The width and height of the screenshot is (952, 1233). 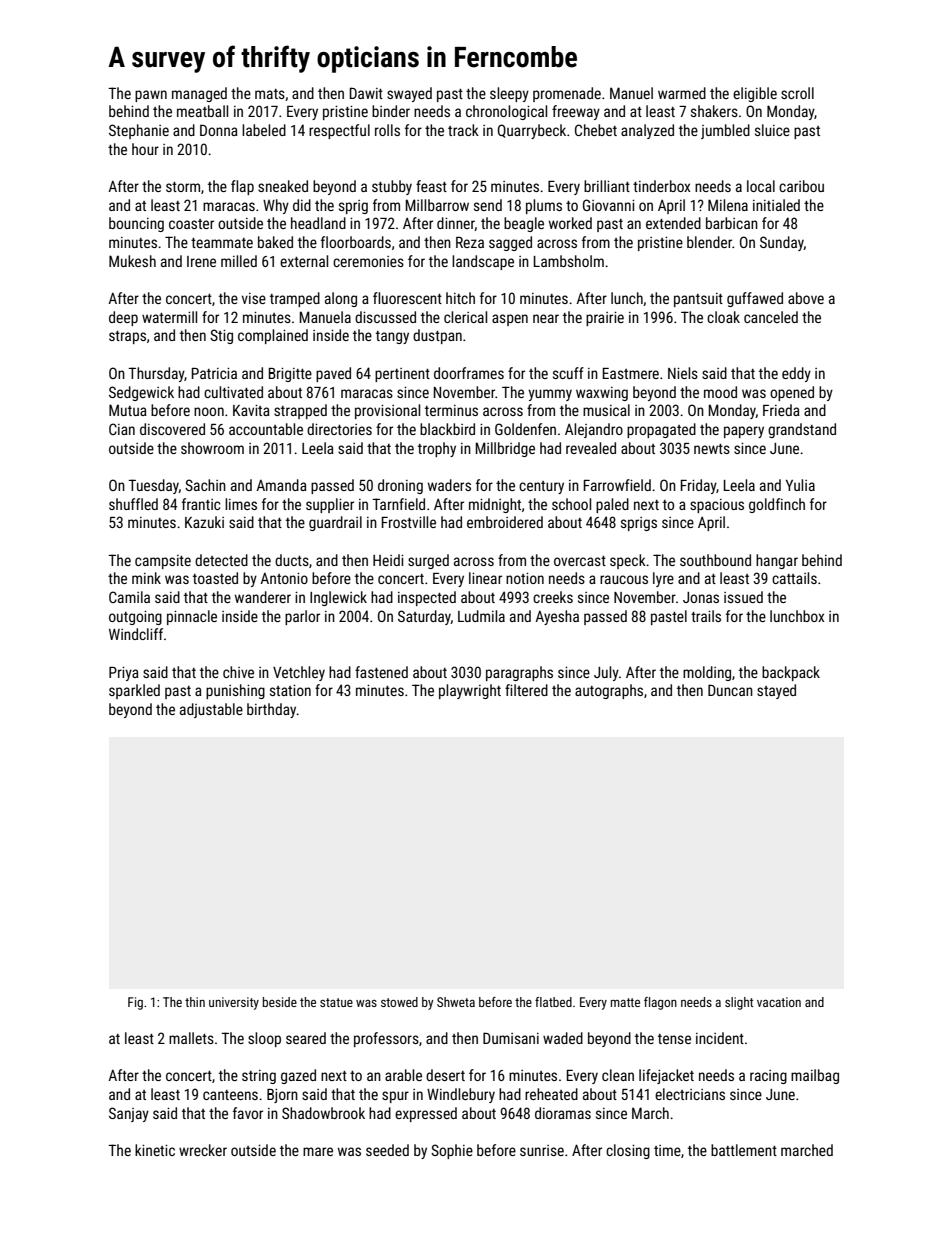 I want to click on tramped, so click(x=295, y=299).
